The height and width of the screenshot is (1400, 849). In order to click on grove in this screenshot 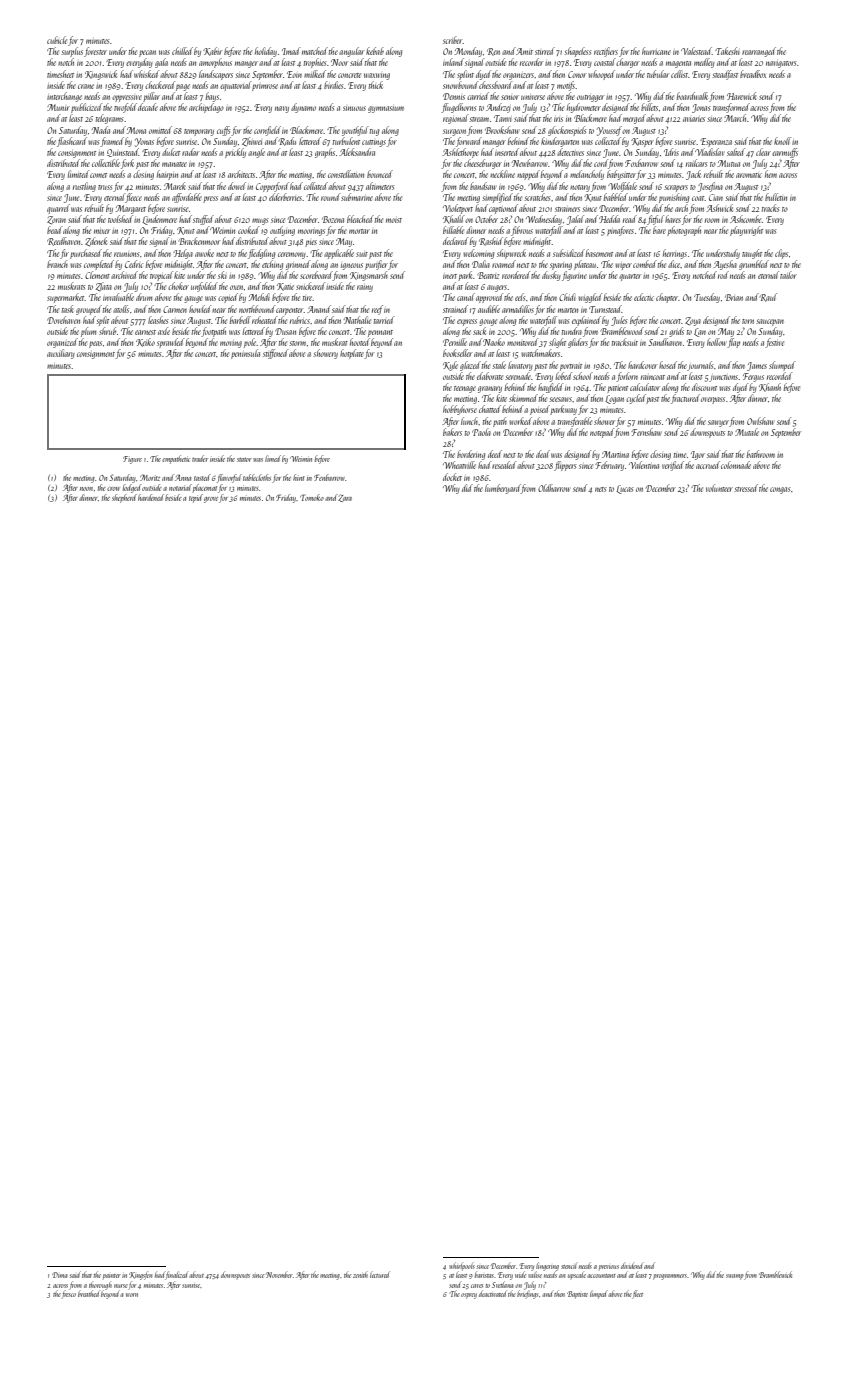, I will do `click(211, 500)`.
